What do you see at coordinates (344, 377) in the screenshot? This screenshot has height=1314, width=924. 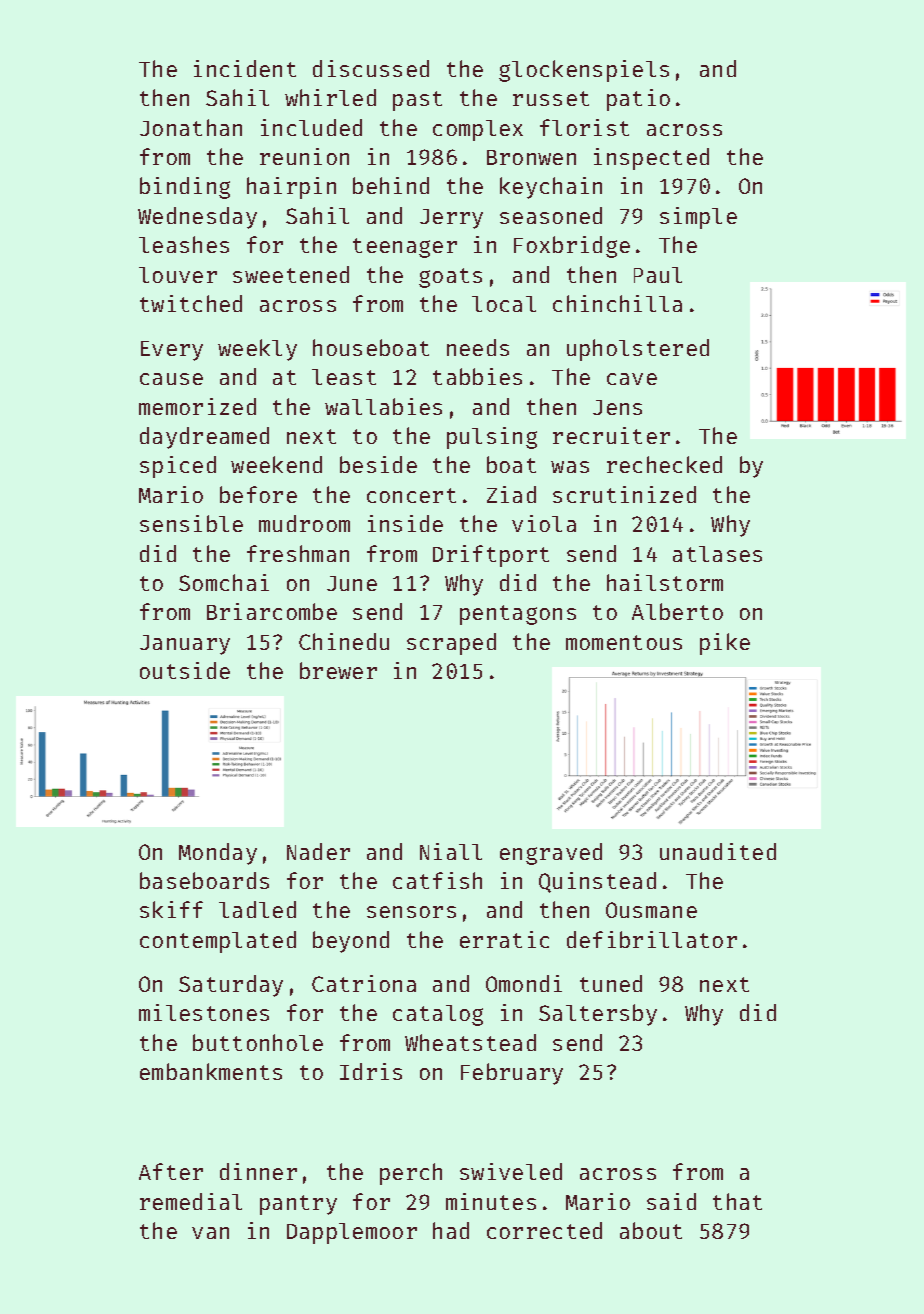 I see `least` at bounding box center [344, 377].
